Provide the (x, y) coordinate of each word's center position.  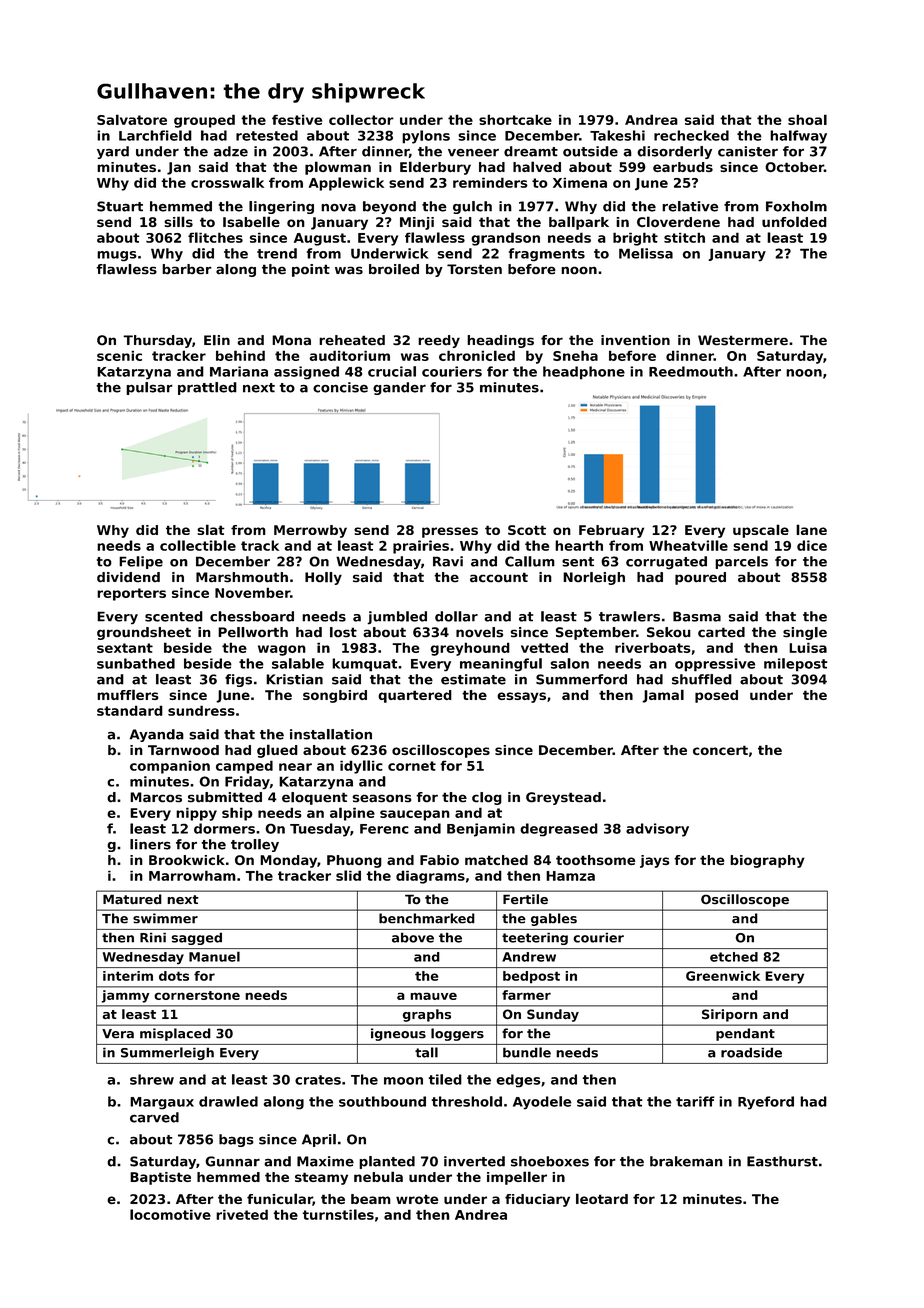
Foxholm (796, 206)
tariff (695, 1101)
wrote (417, 1199)
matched (496, 860)
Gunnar (232, 1161)
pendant (745, 1034)
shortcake (515, 119)
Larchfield (155, 135)
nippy (196, 814)
